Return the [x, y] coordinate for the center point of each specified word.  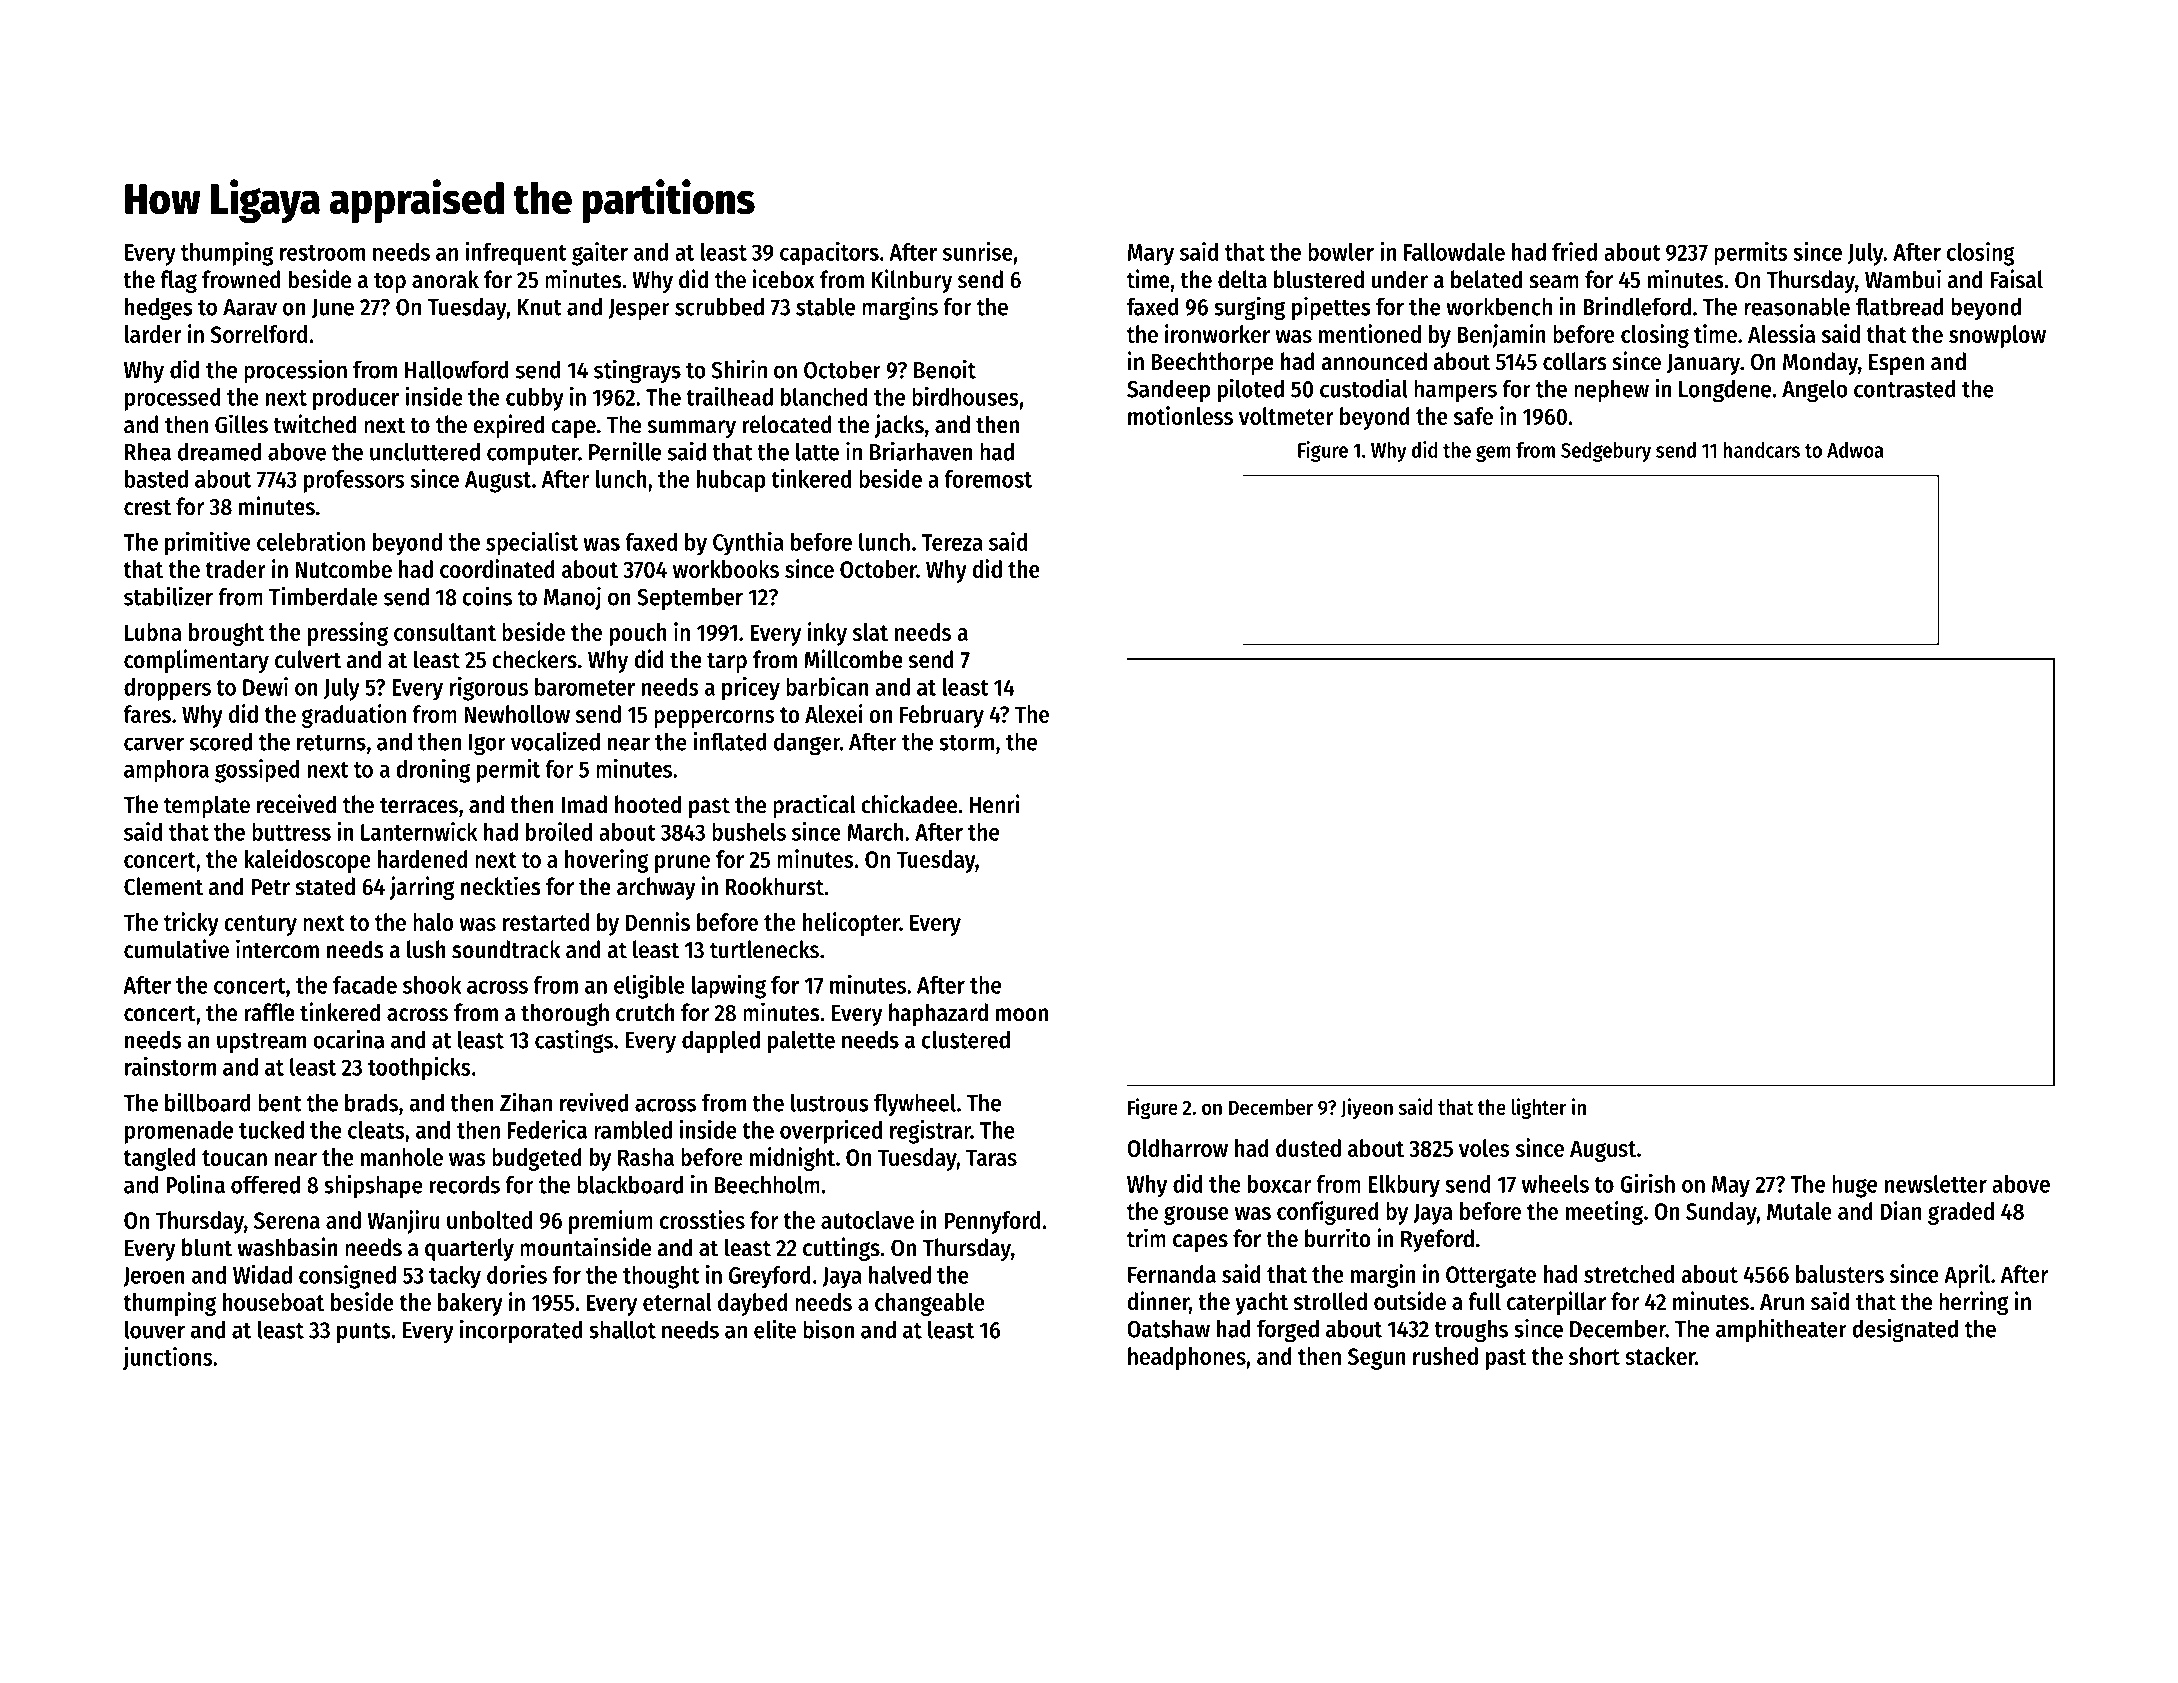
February [942, 716]
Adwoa [1855, 450]
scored [221, 741]
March [875, 832]
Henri [995, 804]
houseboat [273, 1302]
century [260, 925]
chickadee [909, 804]
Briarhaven [921, 451]
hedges [159, 309]
